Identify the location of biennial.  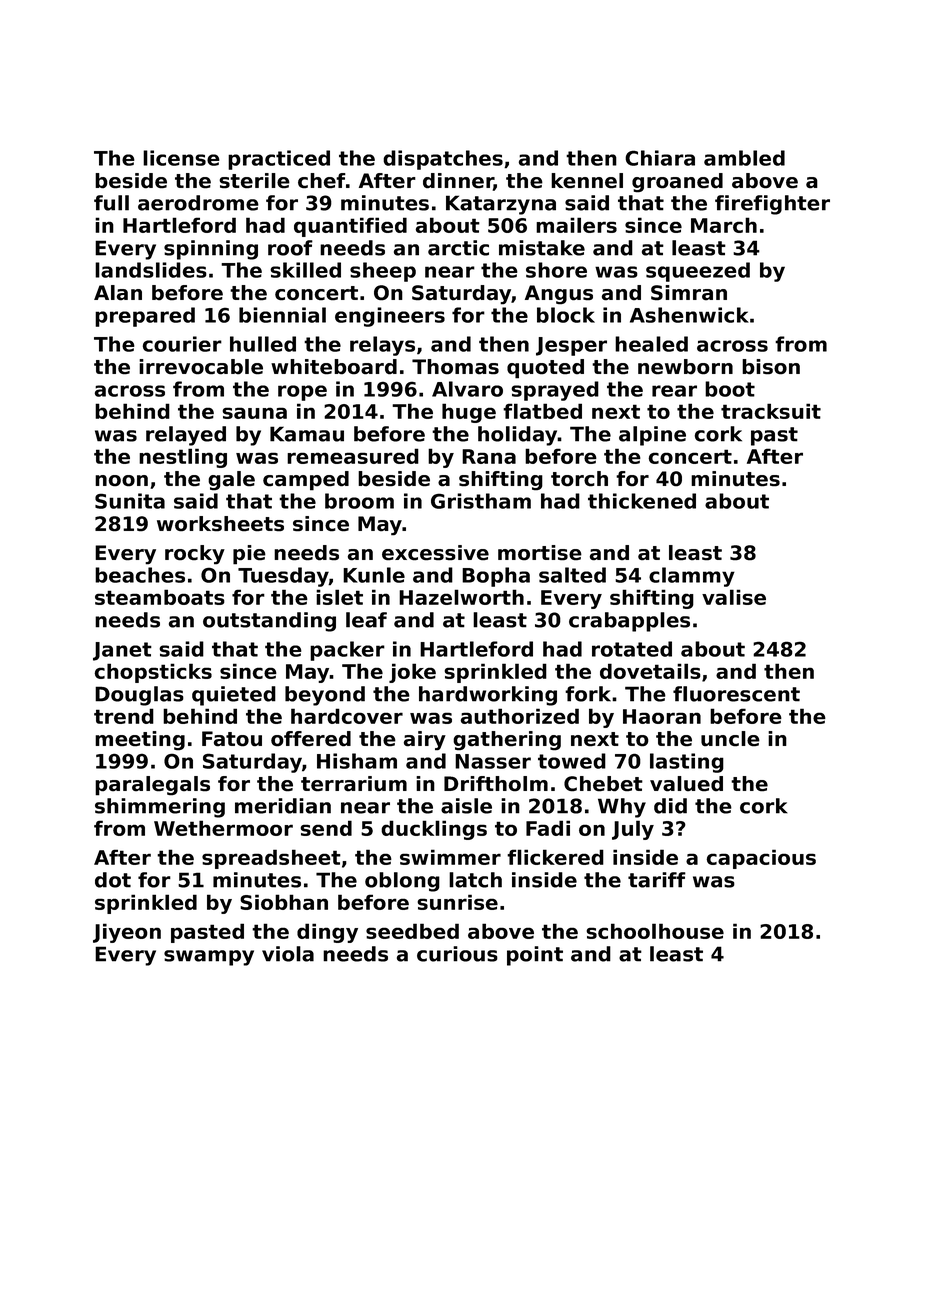
(282, 315).
